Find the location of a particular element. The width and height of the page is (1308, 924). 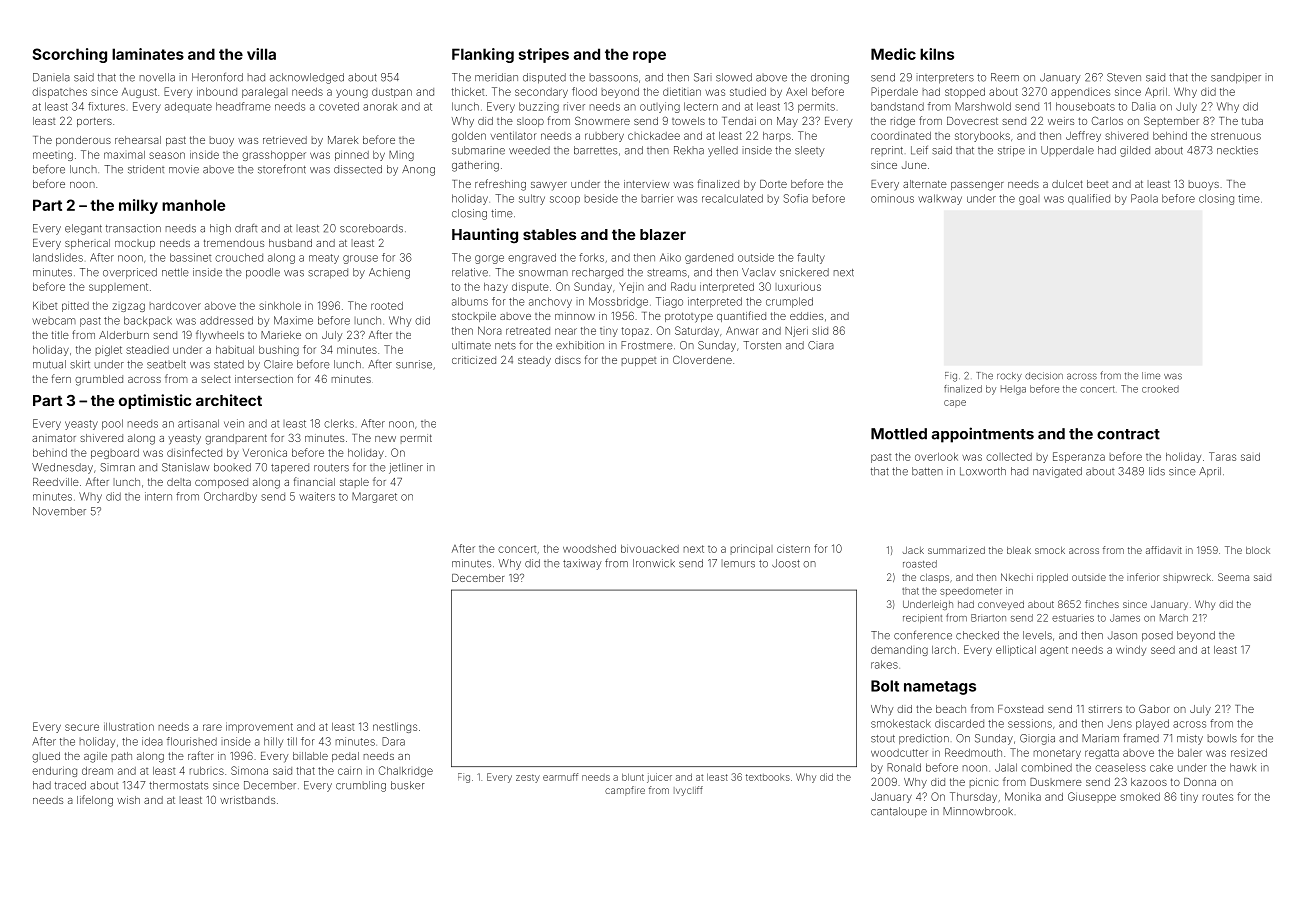

Reem is located at coordinates (1005, 77).
